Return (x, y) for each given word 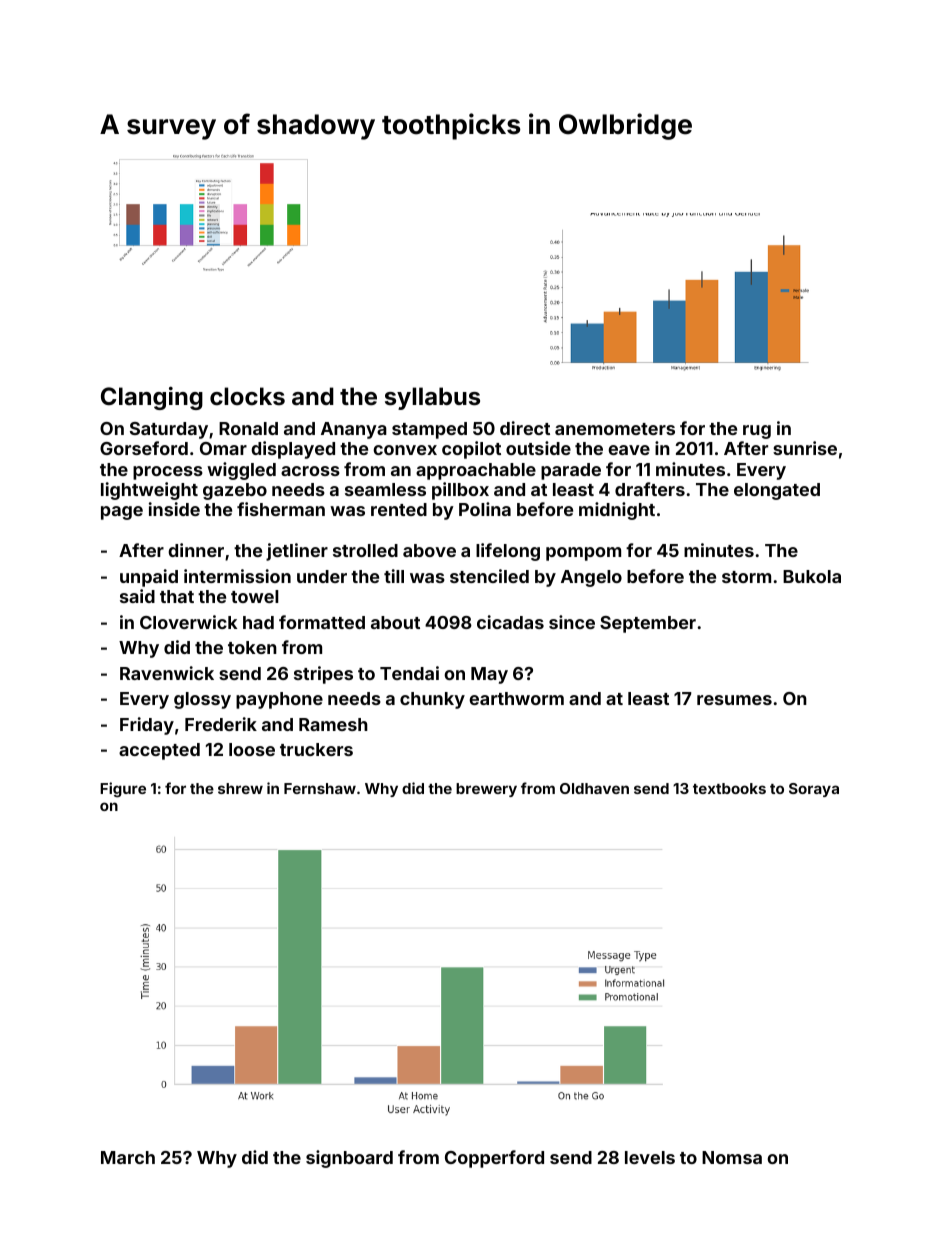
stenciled (489, 576)
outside (538, 448)
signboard (349, 1159)
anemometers (615, 429)
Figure (123, 789)
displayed (293, 450)
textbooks (729, 788)
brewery (486, 790)
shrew (240, 788)
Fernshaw (320, 788)
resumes (734, 700)
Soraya (814, 790)
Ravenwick (167, 673)
